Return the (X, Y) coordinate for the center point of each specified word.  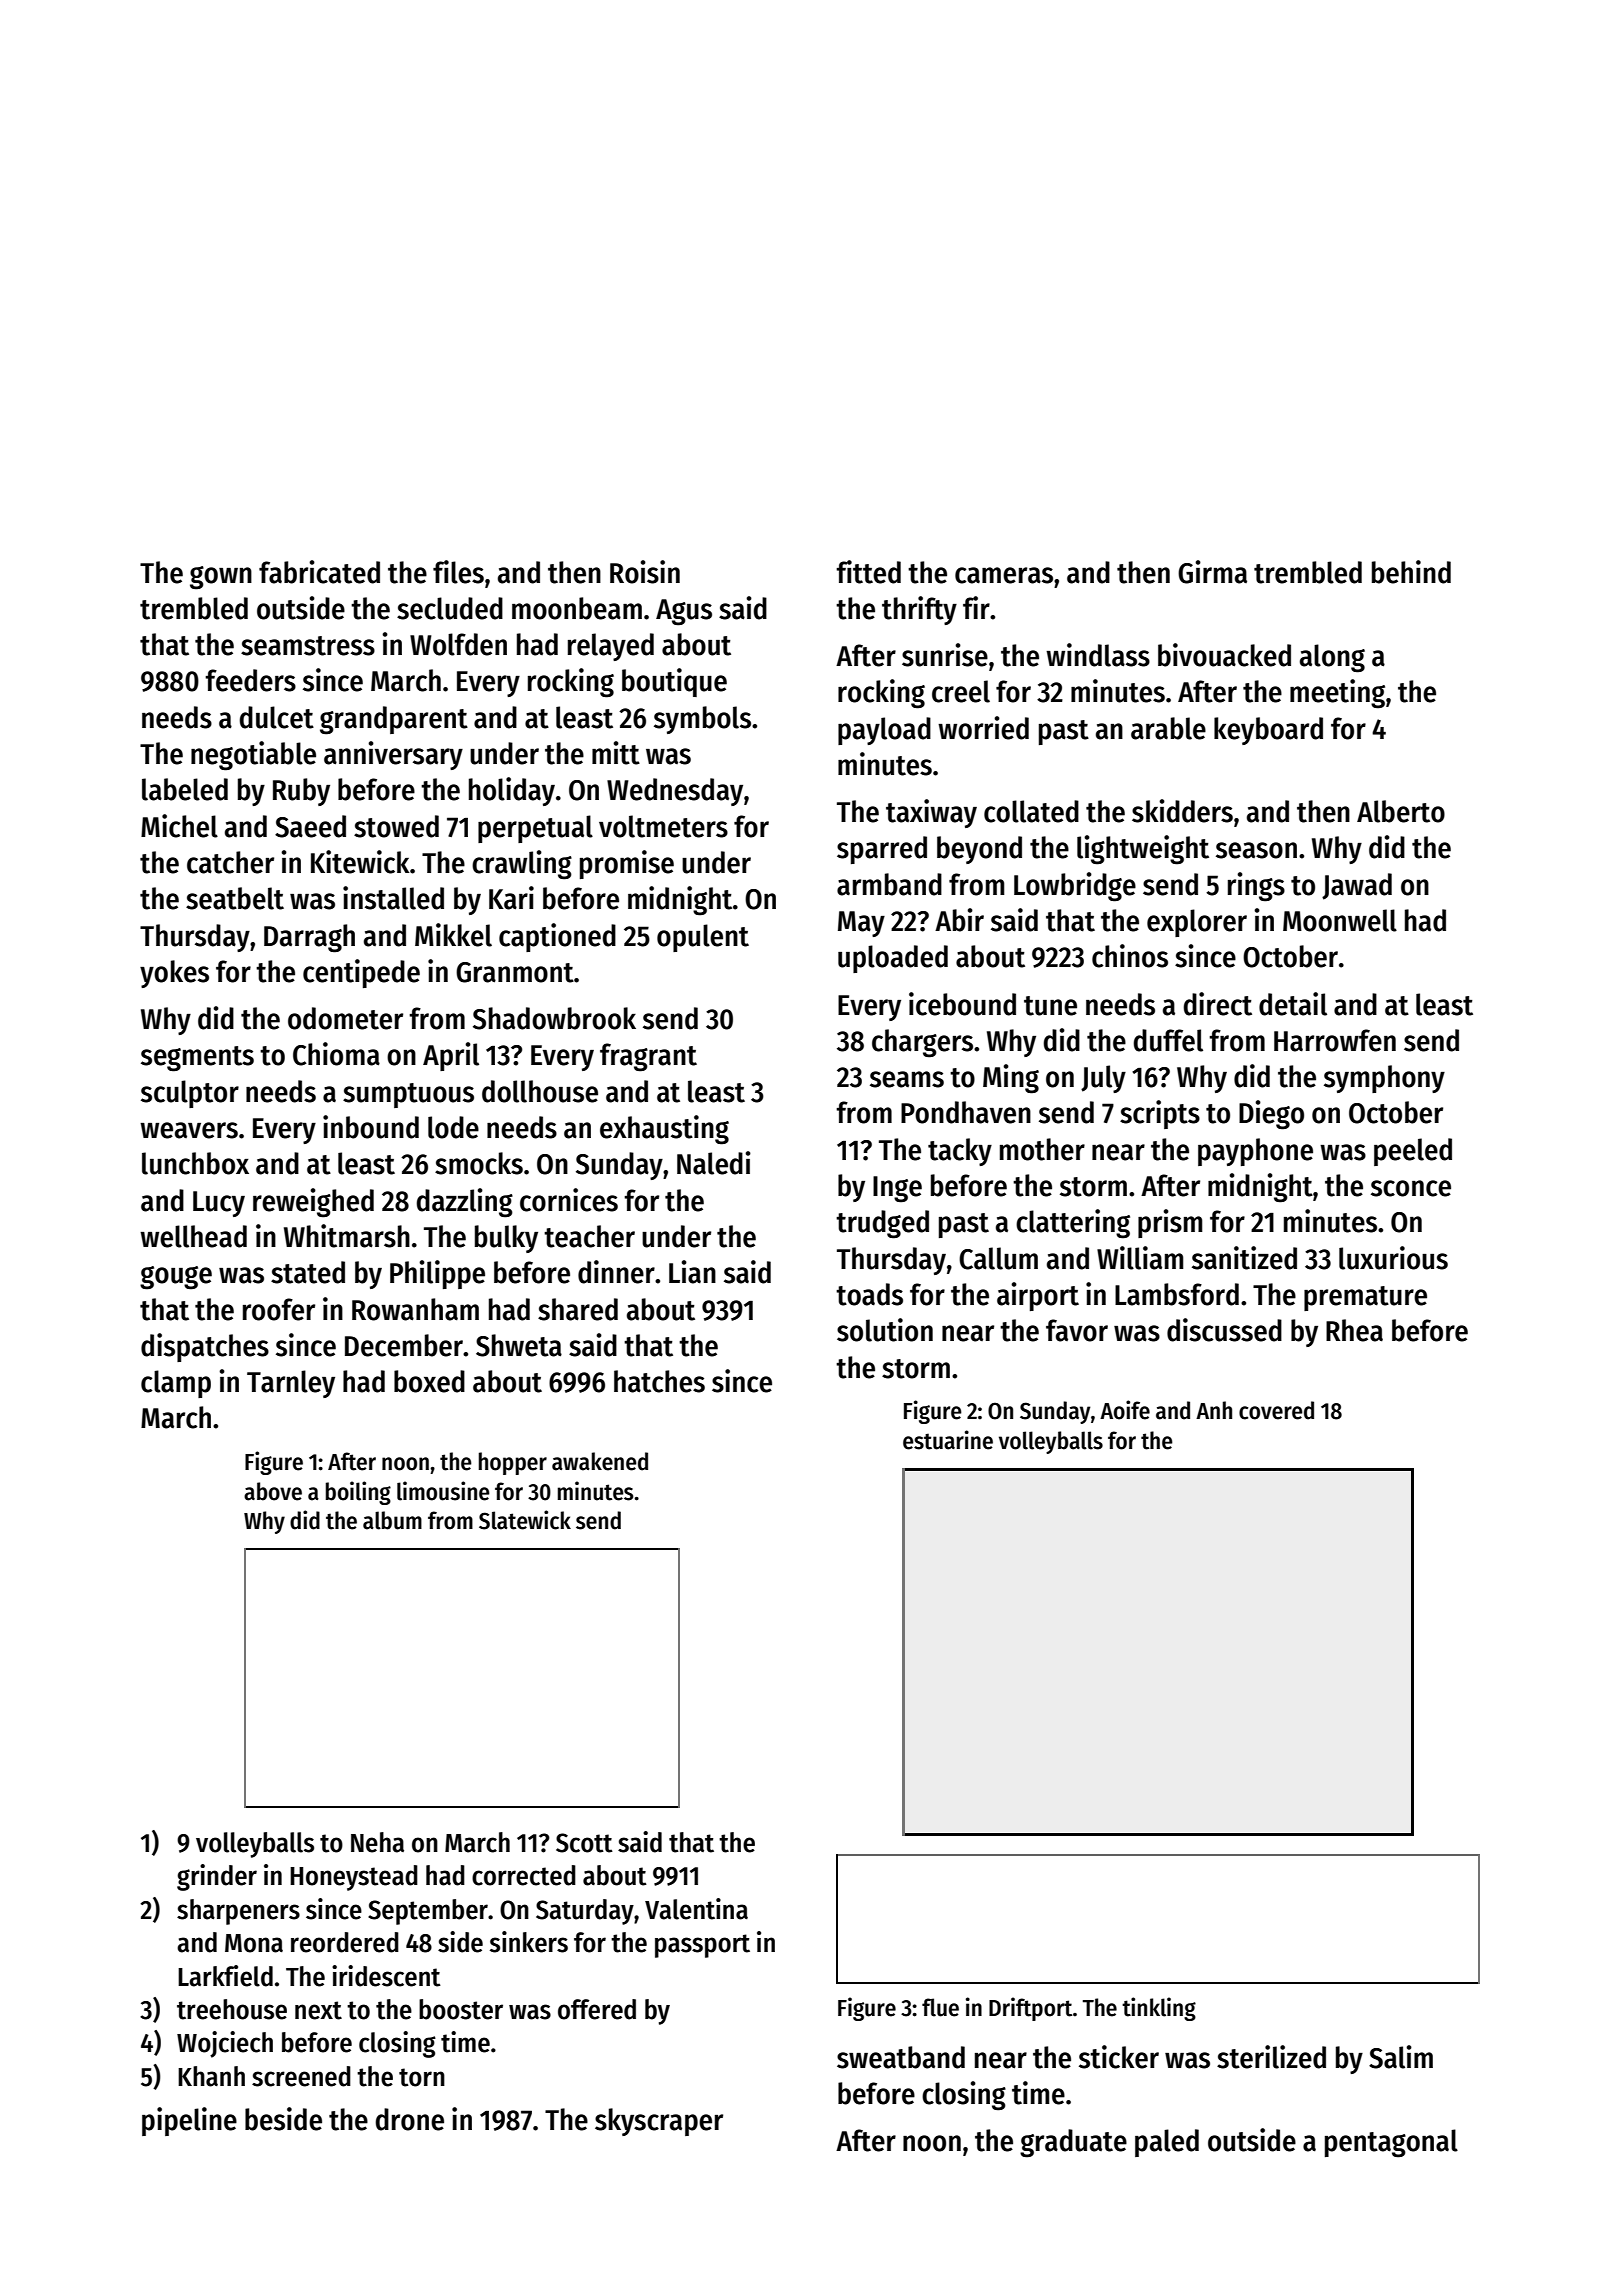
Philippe (437, 1274)
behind (1411, 572)
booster (461, 2009)
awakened (600, 1461)
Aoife (1125, 1410)
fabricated (319, 572)
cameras (1004, 575)
